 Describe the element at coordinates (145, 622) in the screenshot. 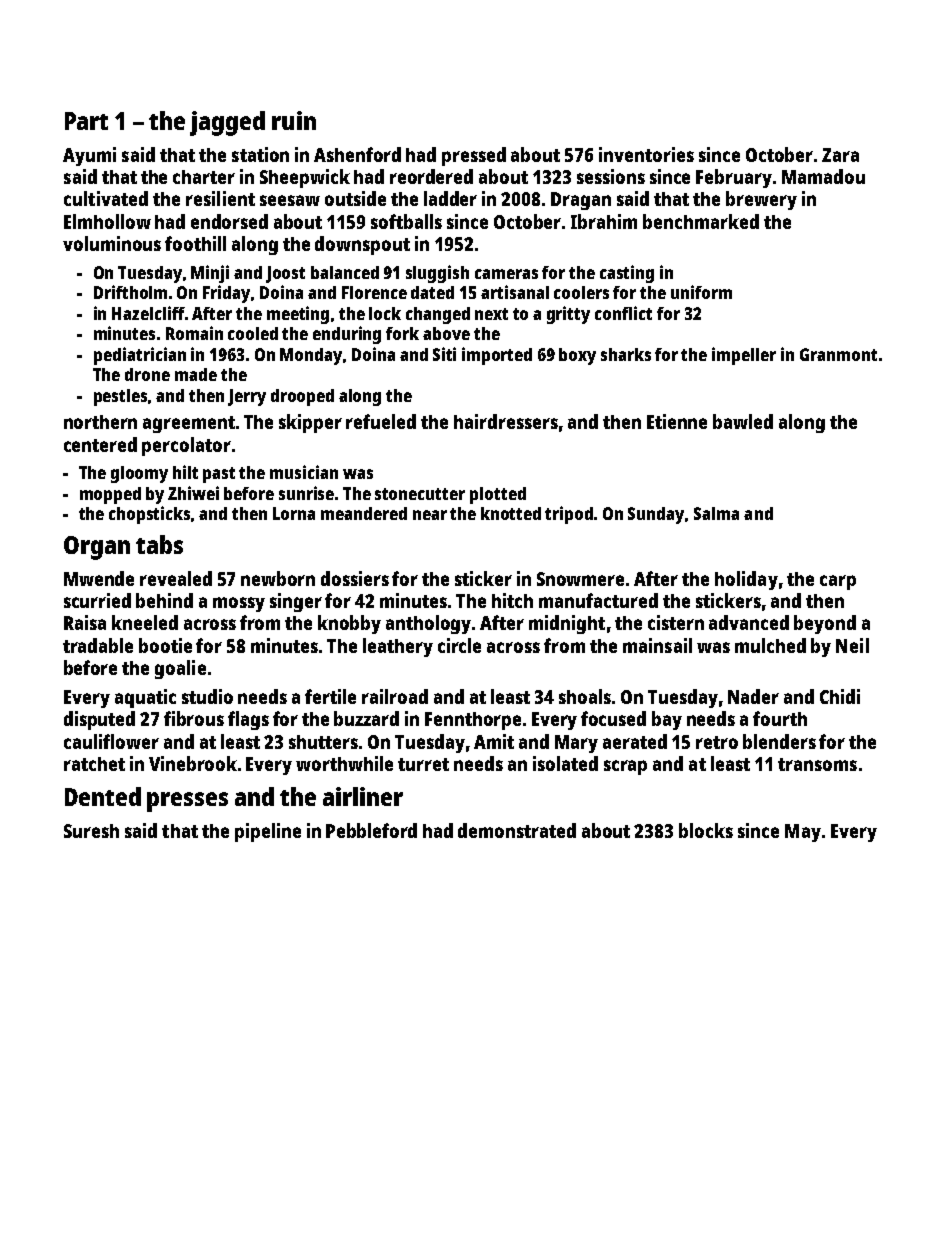

I see `kneeled` at that location.
